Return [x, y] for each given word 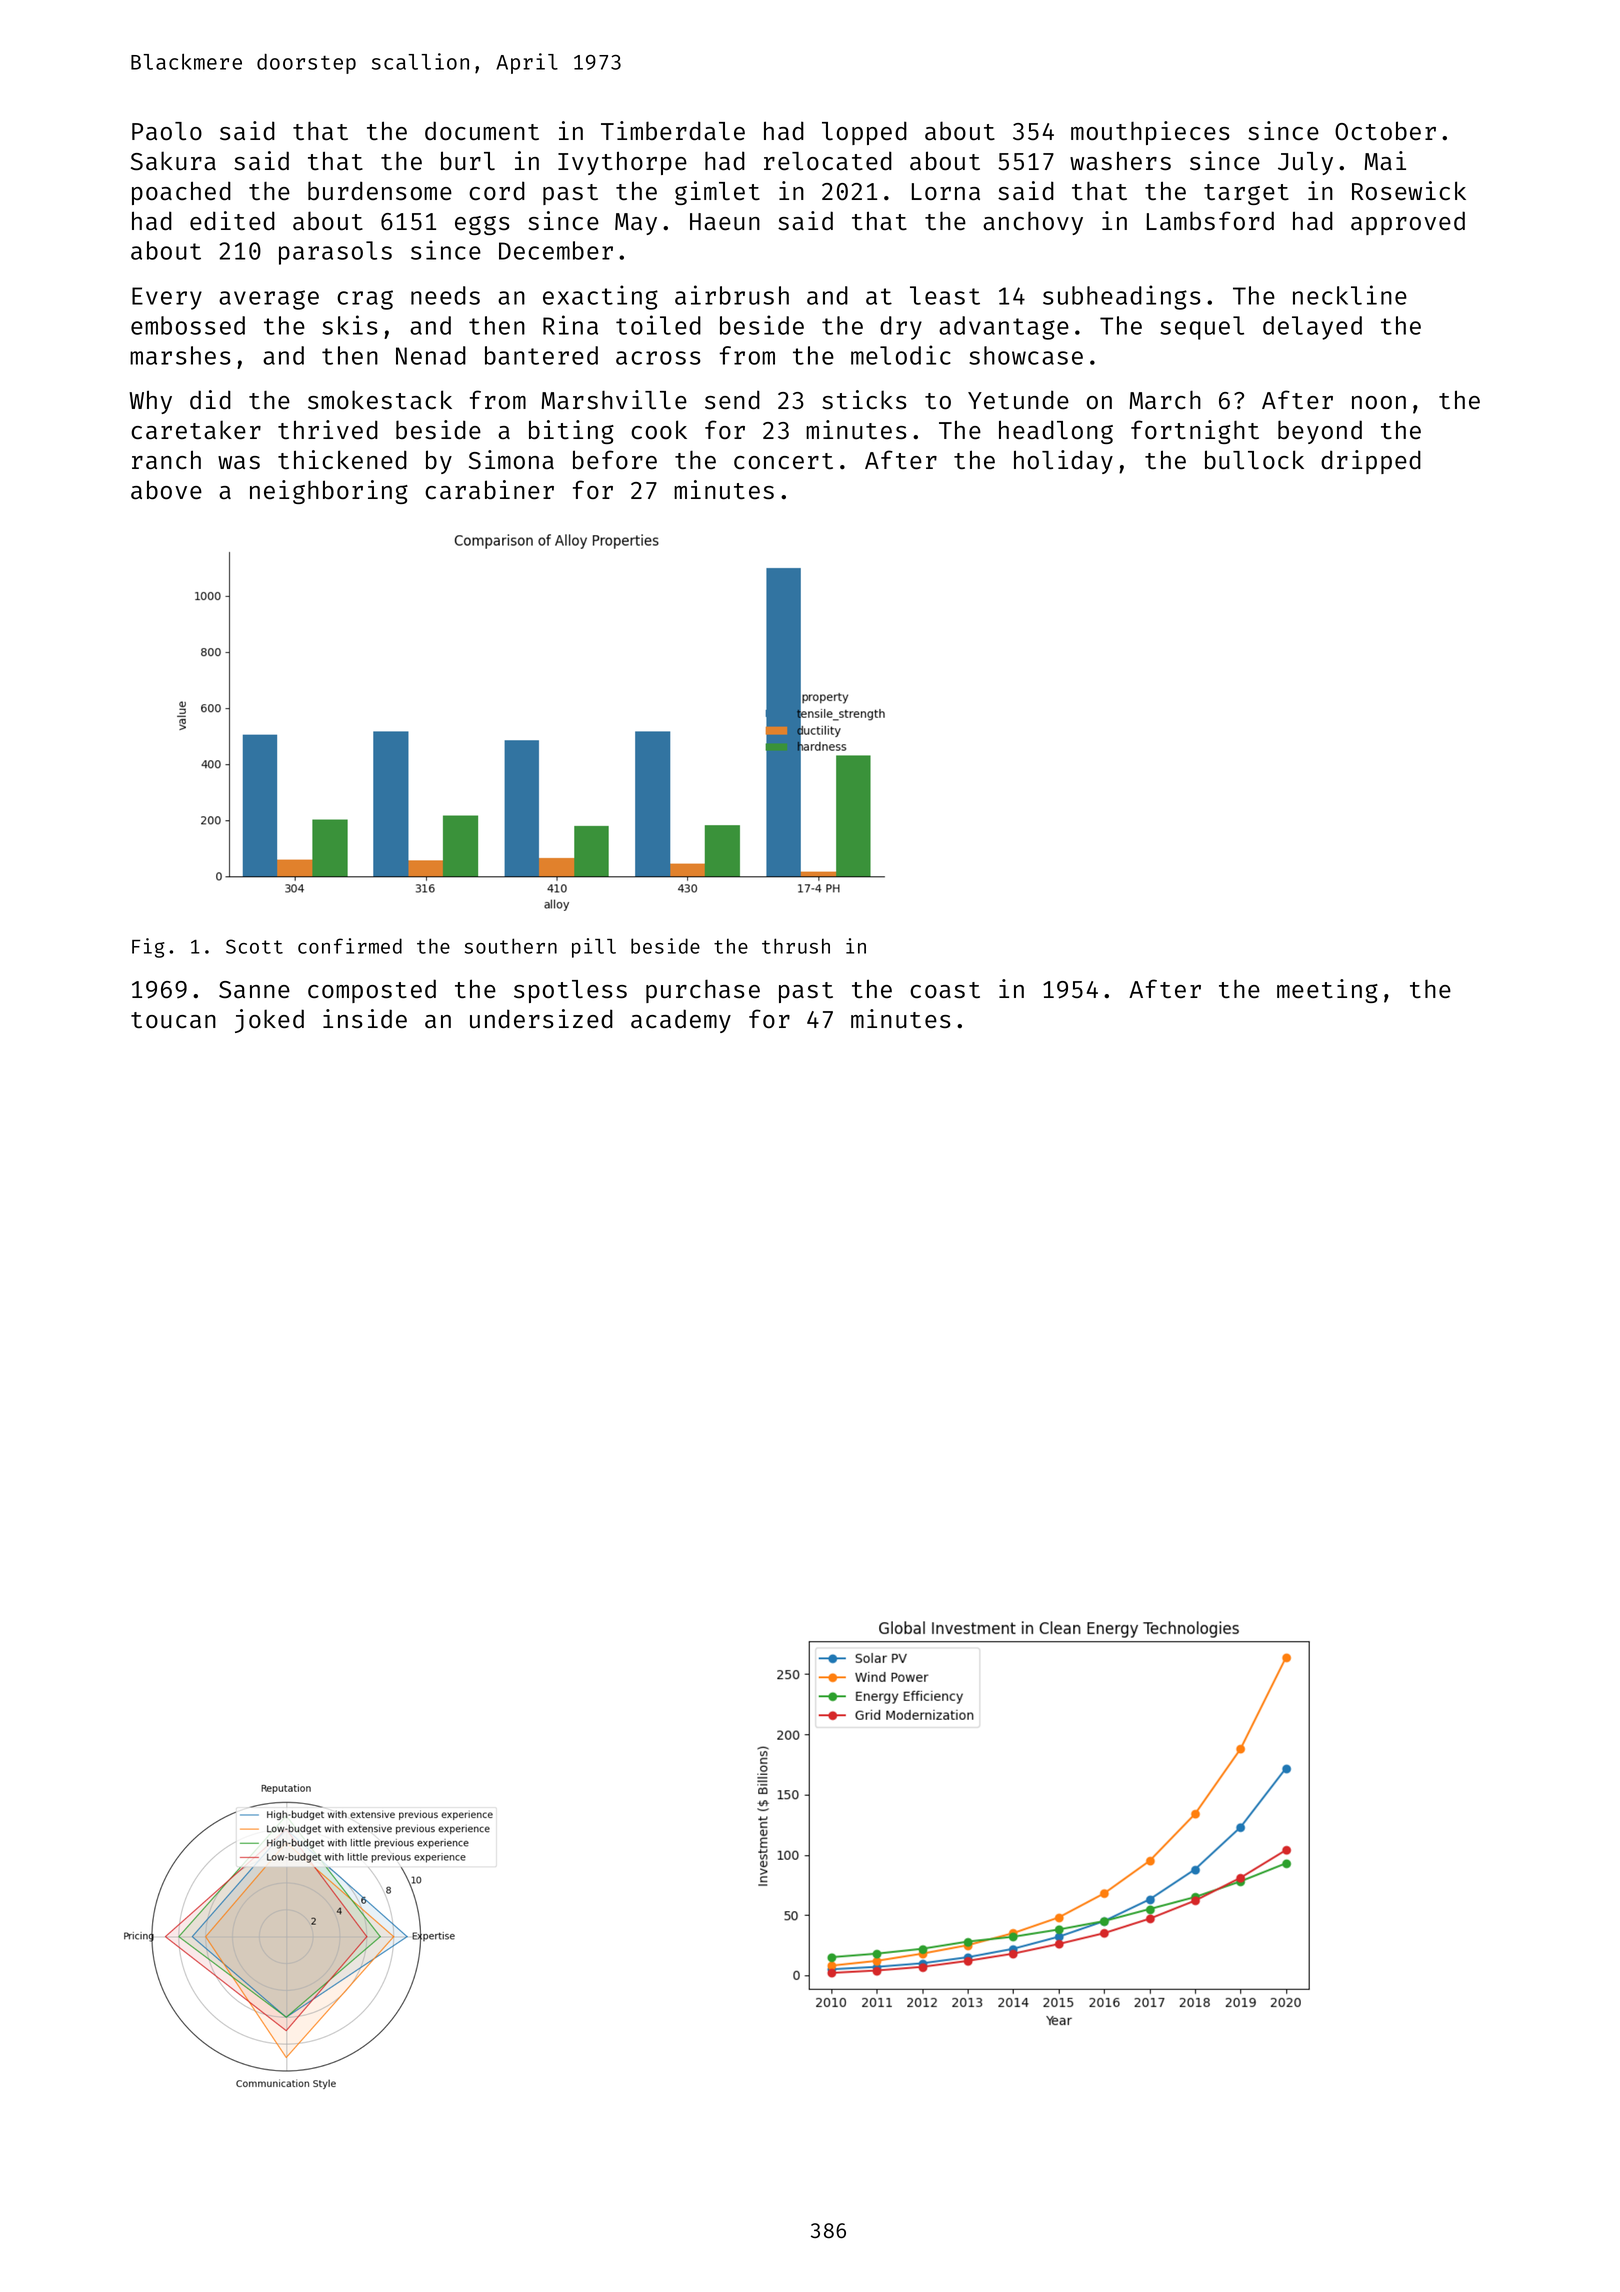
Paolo [167, 131]
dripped [1371, 462]
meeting [1327, 991]
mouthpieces [1150, 133]
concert [783, 461]
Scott [254, 946]
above [166, 490]
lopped [864, 133]
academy [681, 1021]
